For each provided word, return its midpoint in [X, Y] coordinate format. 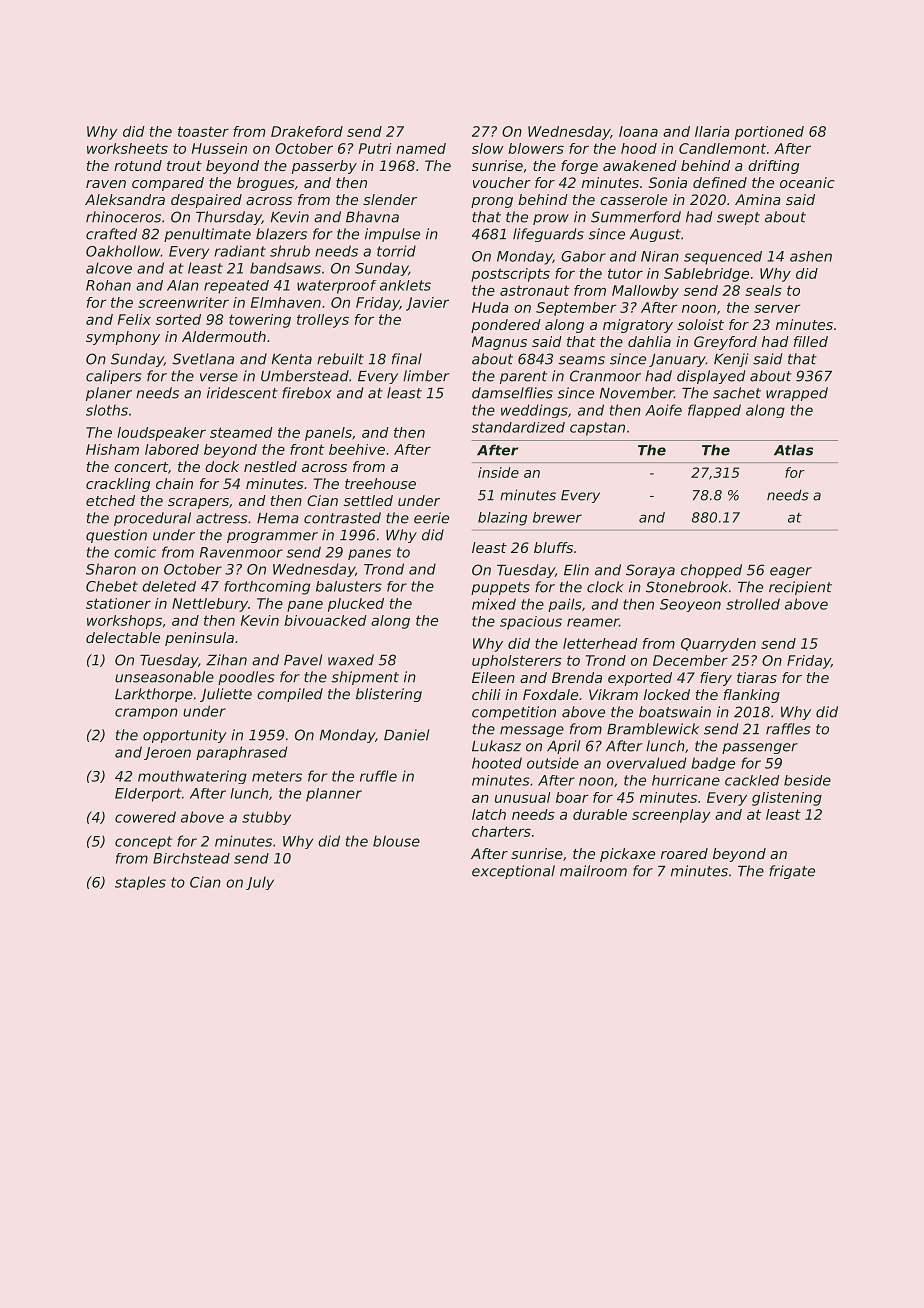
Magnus [499, 343]
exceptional [513, 872]
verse [219, 377]
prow [551, 219]
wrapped [797, 394]
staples [140, 883]
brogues [266, 184]
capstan [597, 429]
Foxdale [550, 694]
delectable [123, 637]
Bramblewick [653, 729]
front [307, 449]
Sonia [668, 182]
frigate [792, 872]
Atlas [793, 450]
